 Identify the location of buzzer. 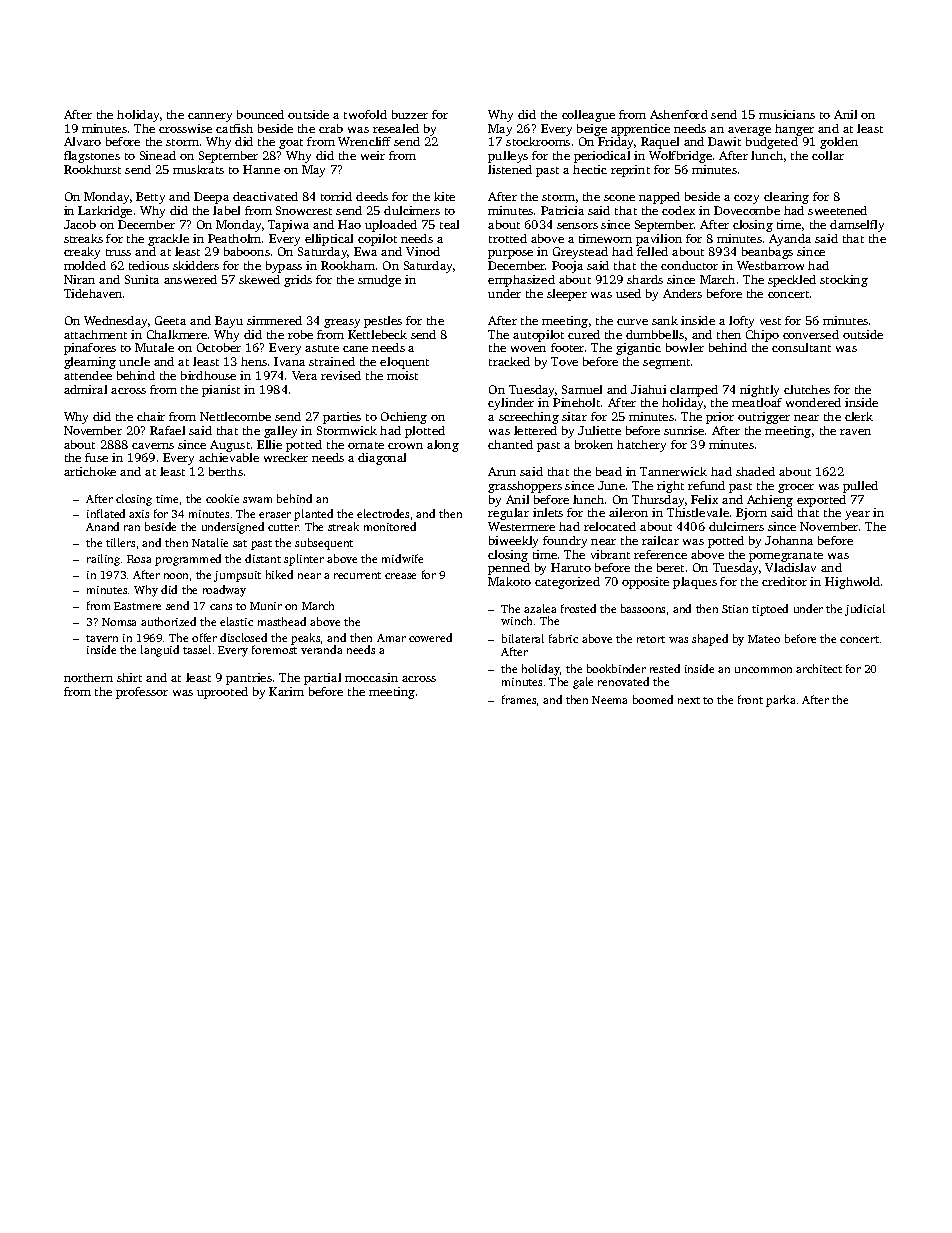
(410, 114).
